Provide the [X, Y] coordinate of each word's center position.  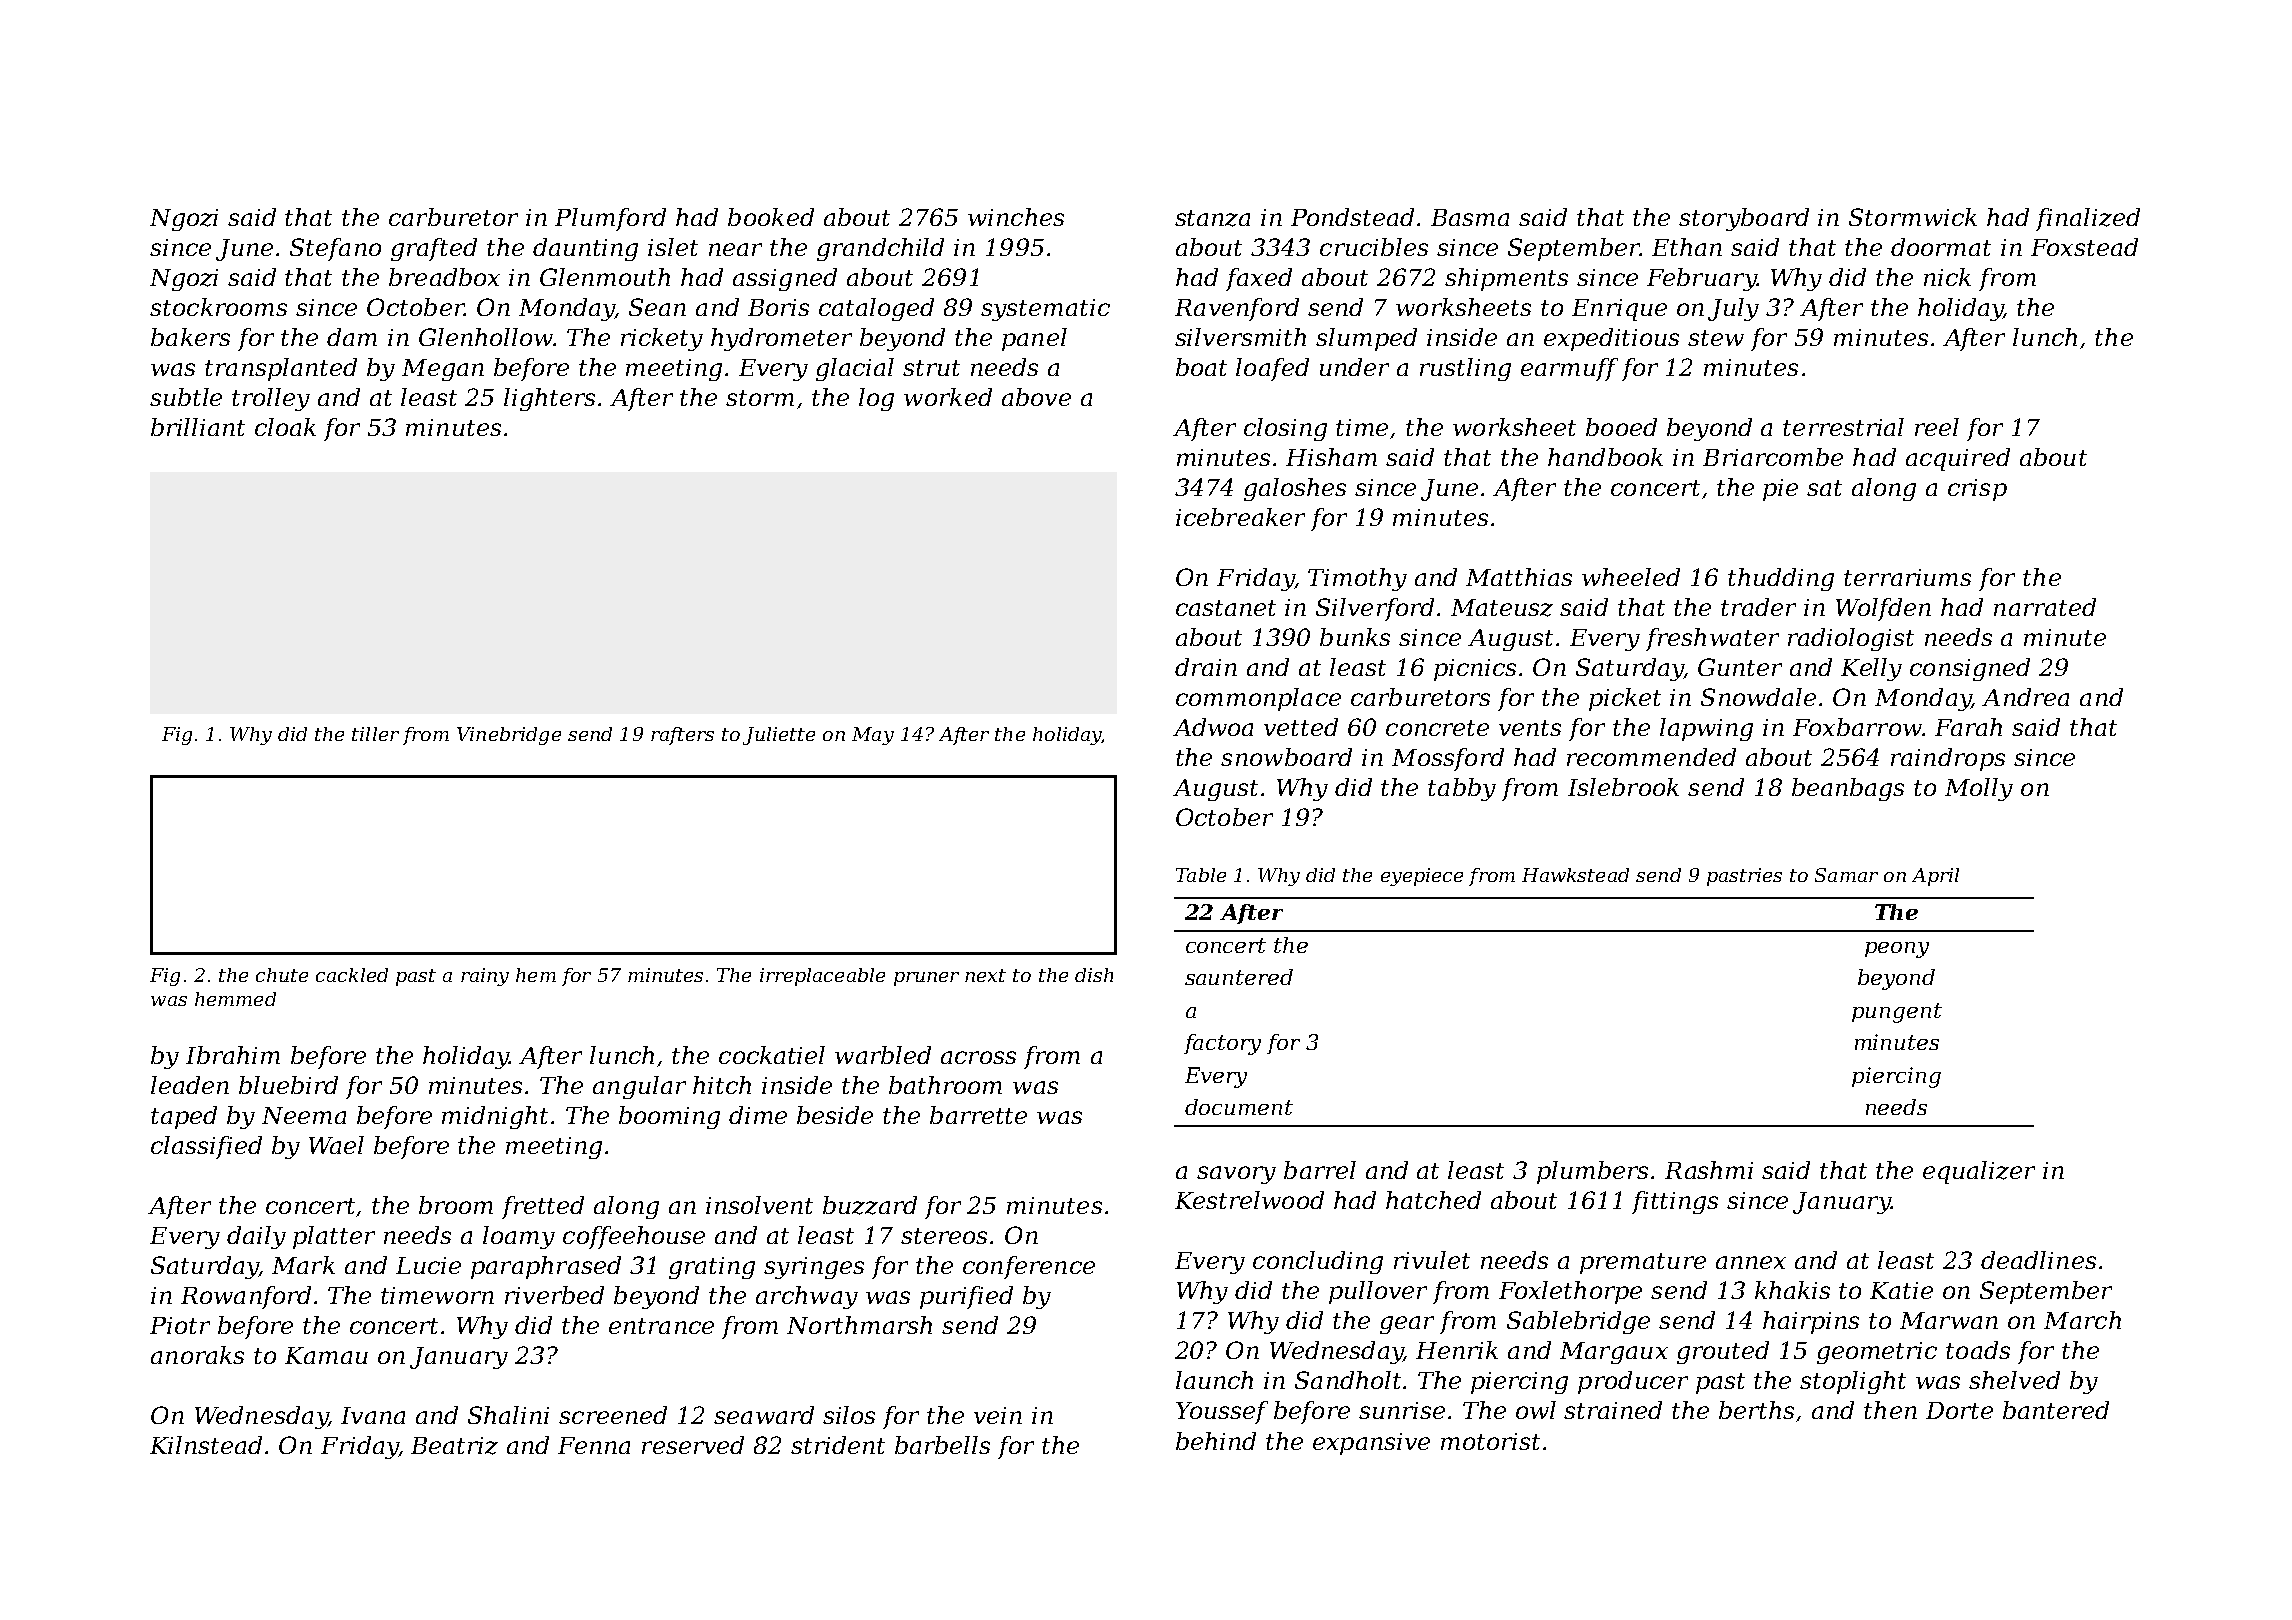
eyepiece [1422, 877]
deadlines [2038, 1260]
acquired [1958, 459]
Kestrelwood [1249, 1200]
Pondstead [1352, 217]
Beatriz [454, 1446]
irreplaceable [822, 977]
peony [1897, 950]
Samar [1846, 875]
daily [256, 1237]
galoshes [1295, 489]
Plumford [610, 219]
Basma [1470, 217]
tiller [375, 734]
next [985, 975]
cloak [285, 427]
